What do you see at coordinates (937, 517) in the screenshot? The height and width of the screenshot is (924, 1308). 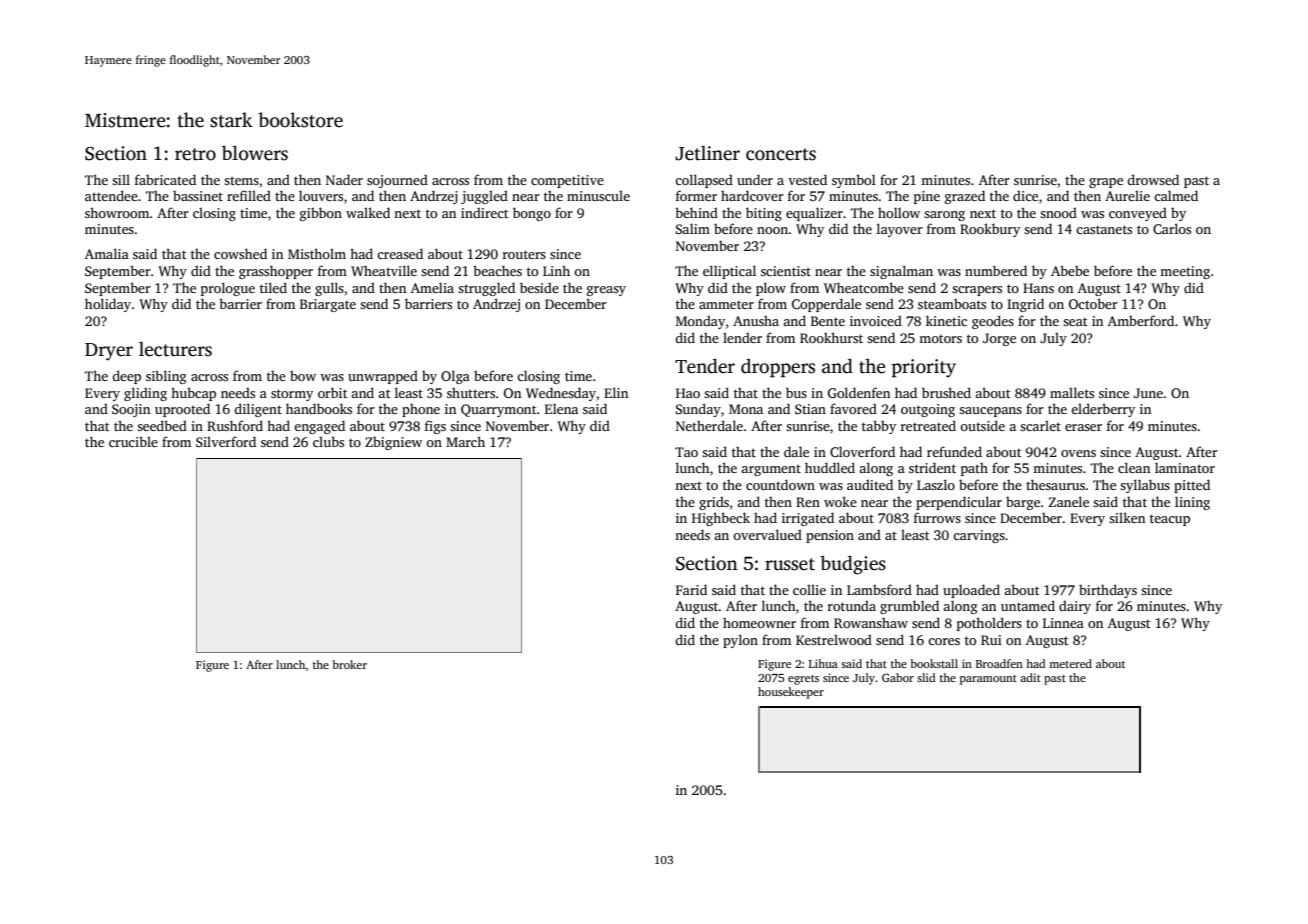 I see `furrows` at bounding box center [937, 517].
